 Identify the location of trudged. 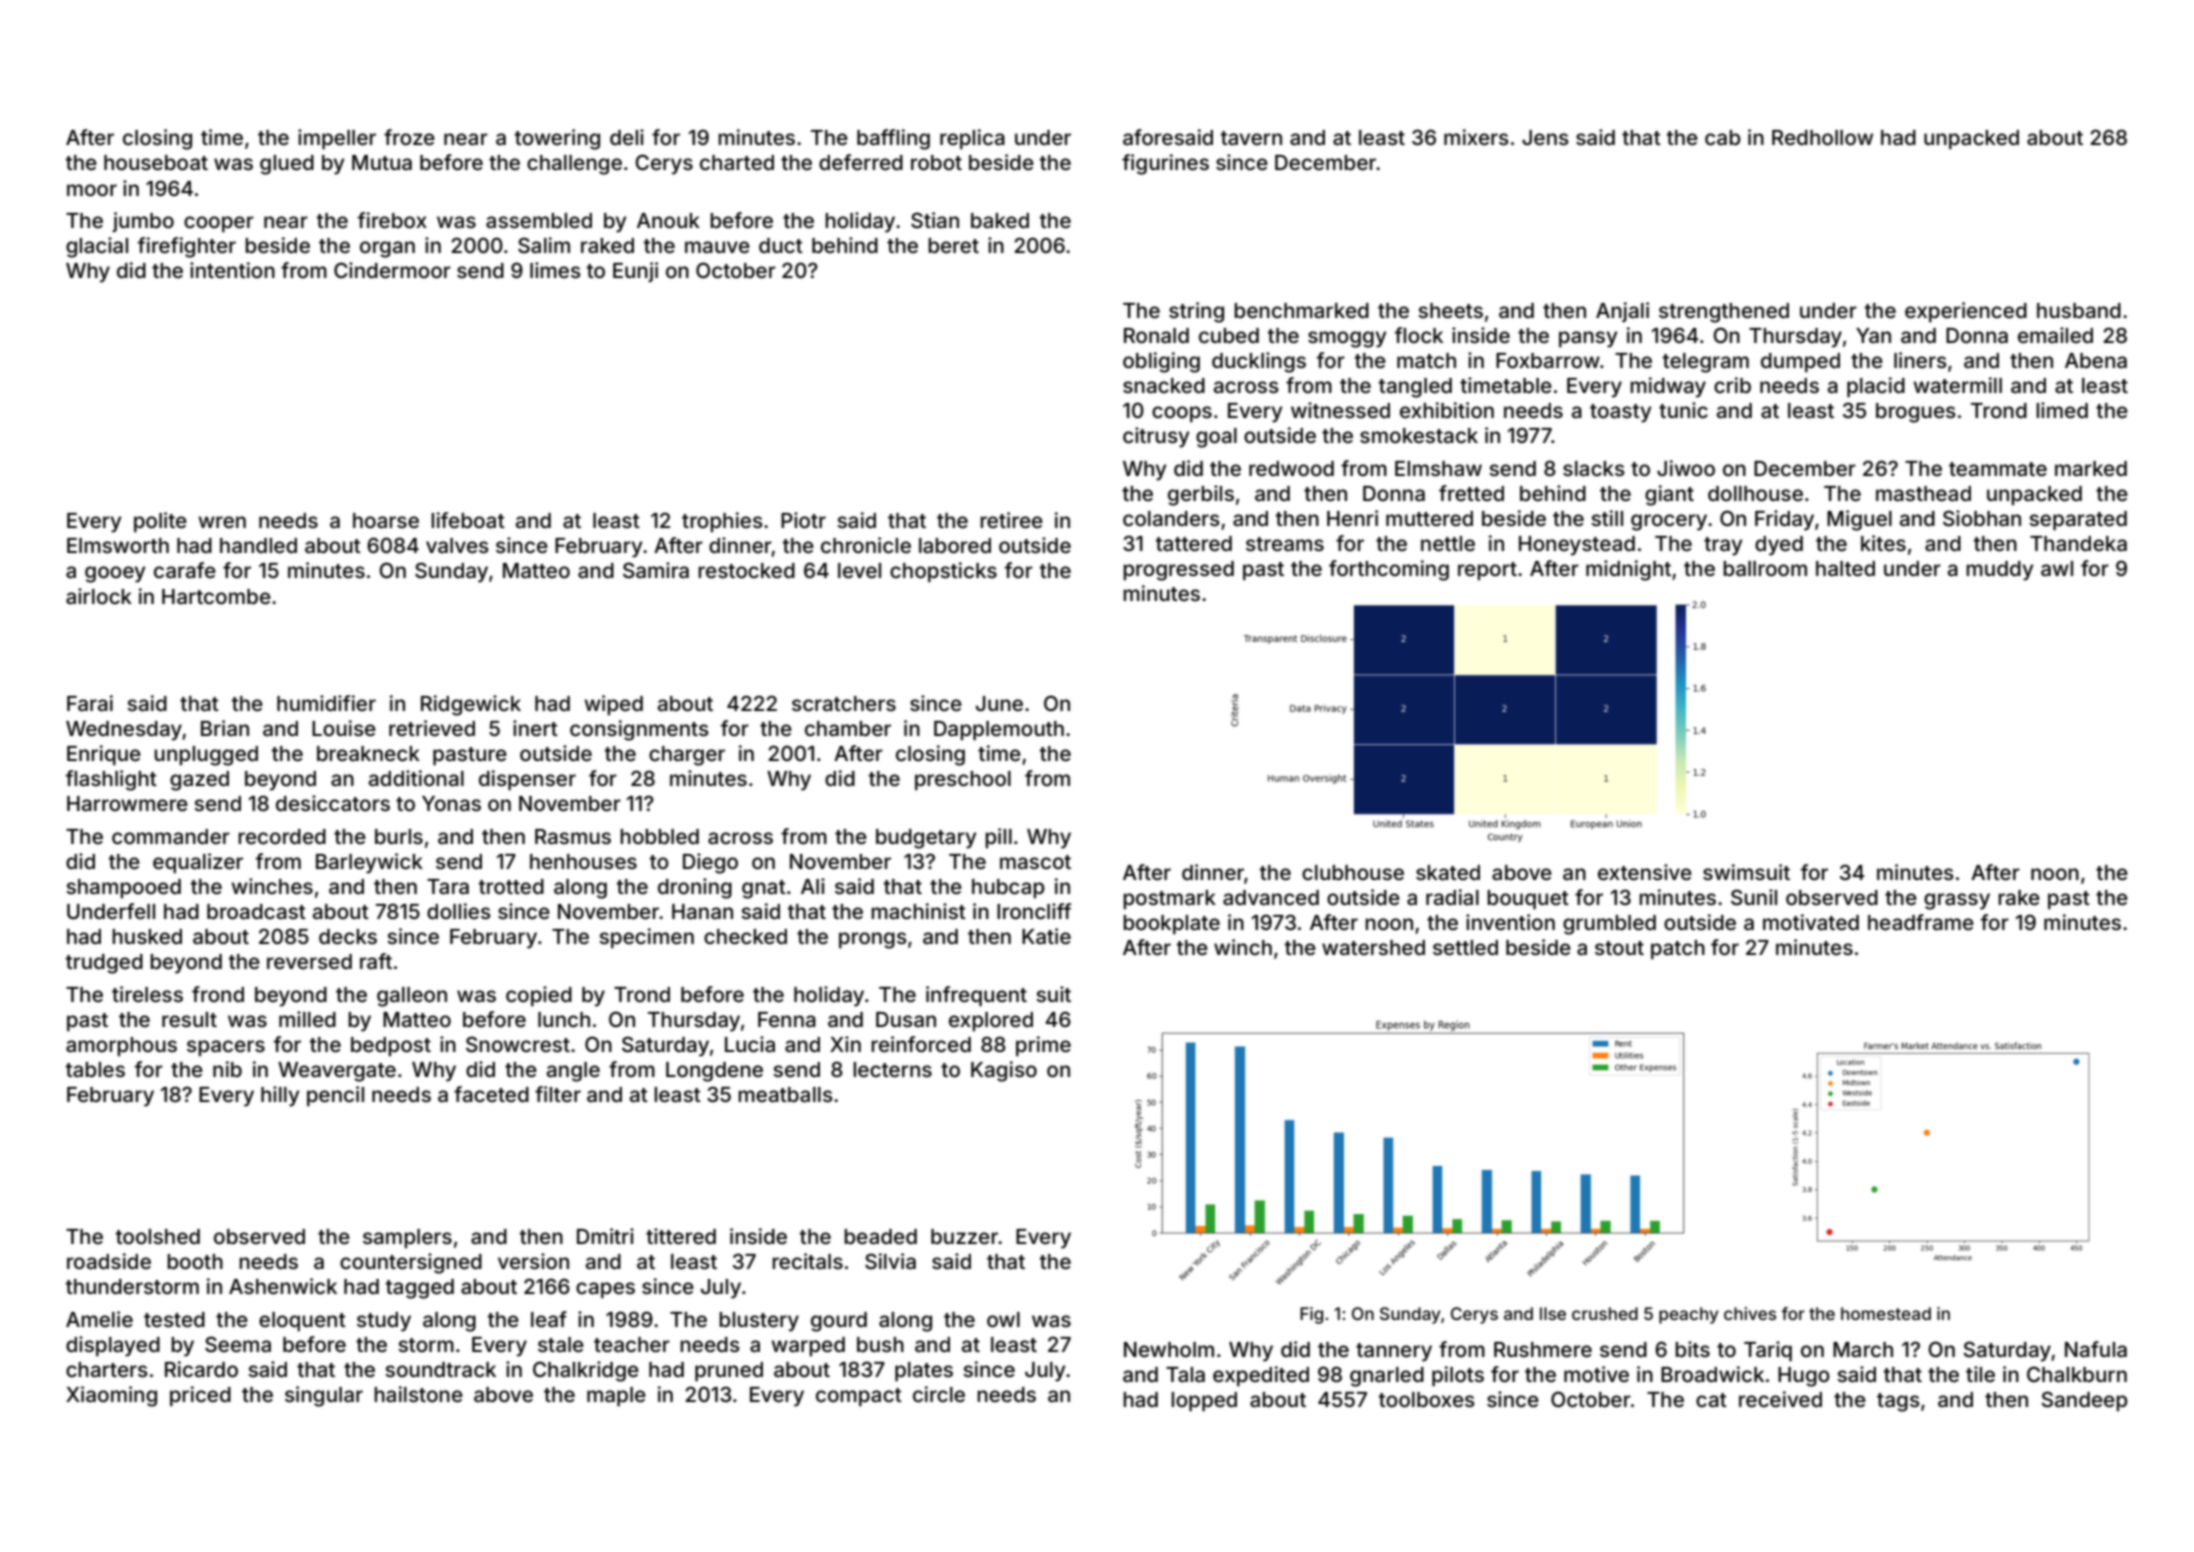
(104, 964).
